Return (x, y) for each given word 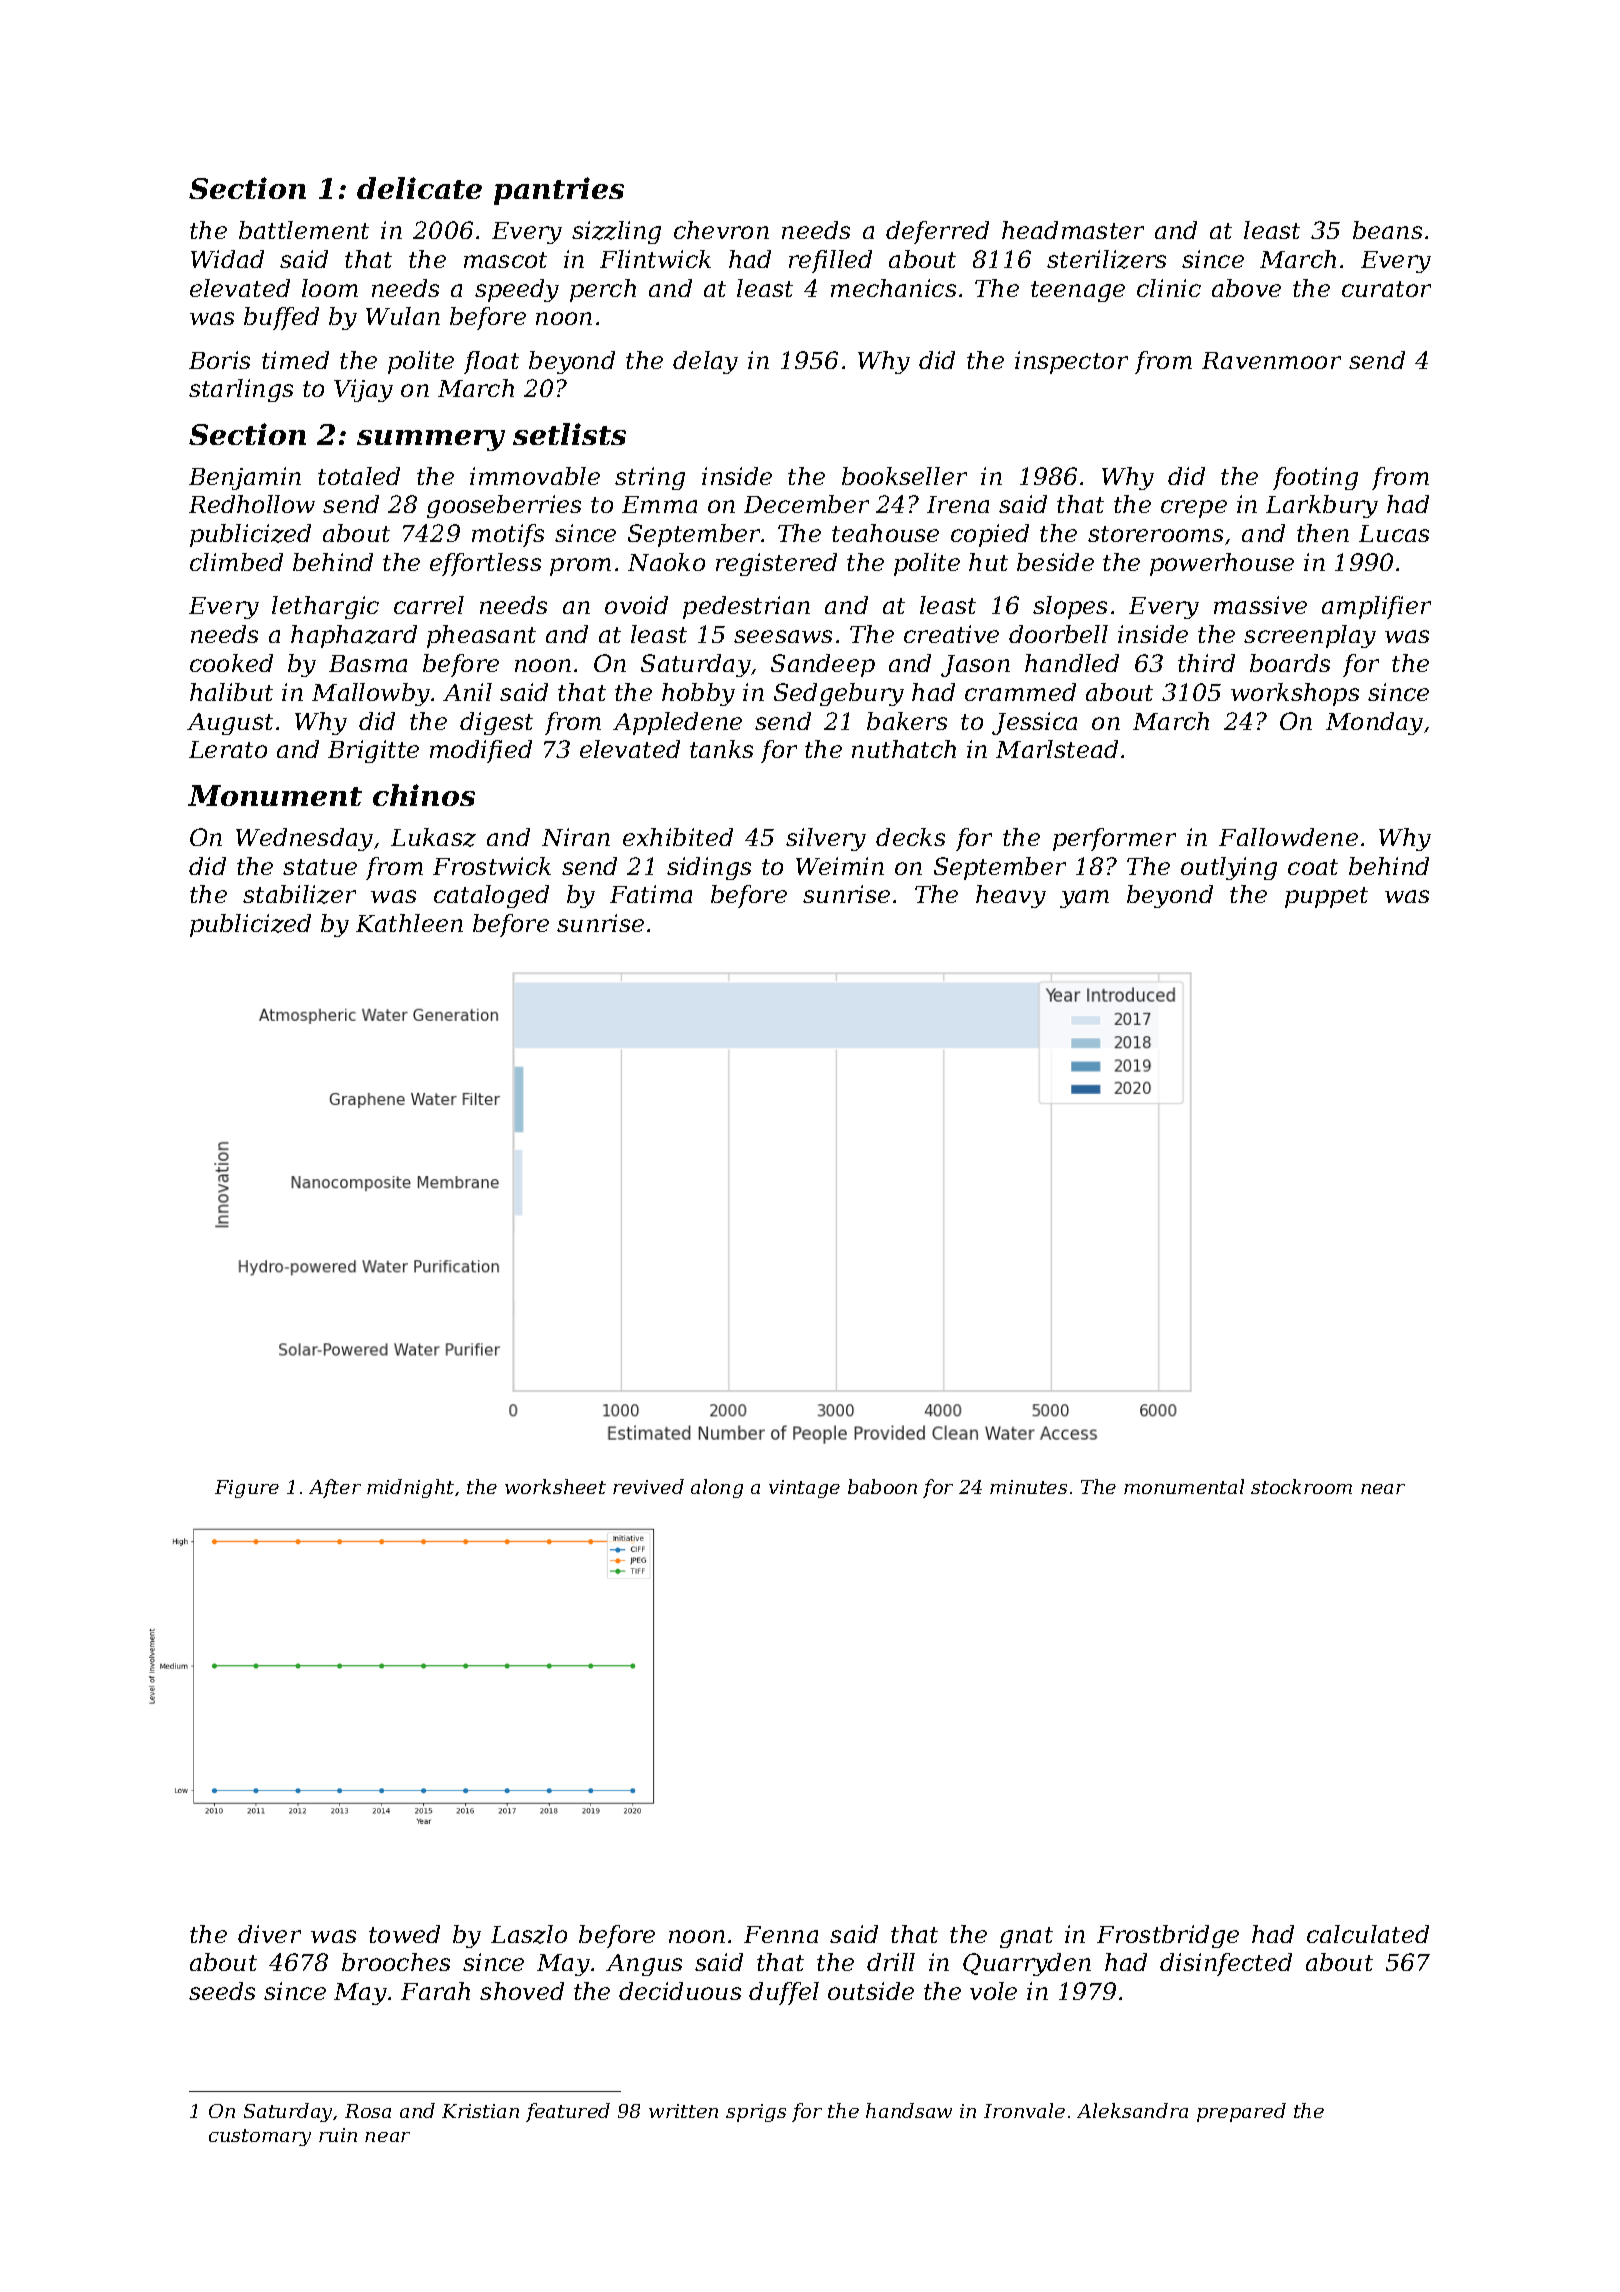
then (1323, 533)
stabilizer (299, 894)
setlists (569, 434)
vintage (804, 1489)
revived (648, 1486)
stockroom (1301, 1486)
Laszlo (529, 1934)
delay (705, 362)
